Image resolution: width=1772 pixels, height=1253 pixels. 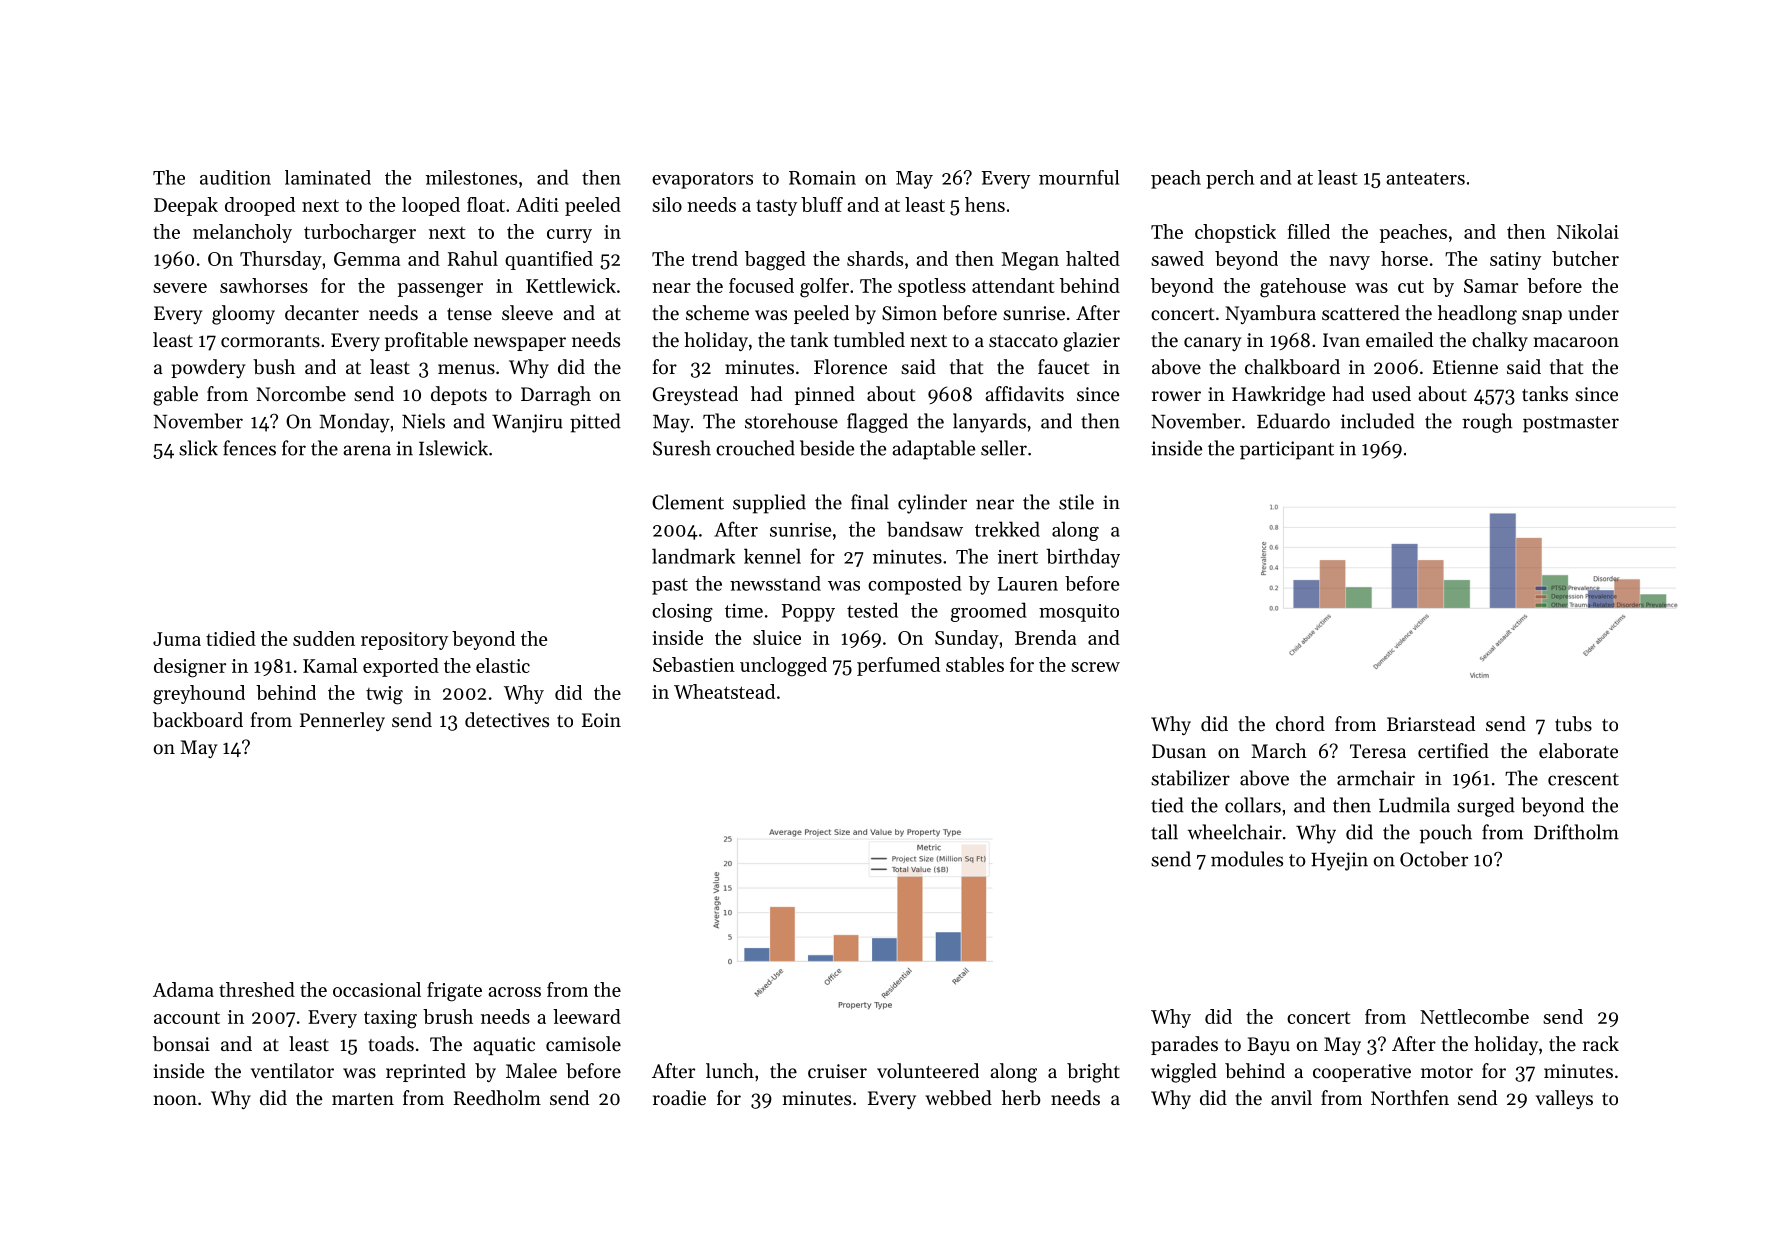 I want to click on Romain, so click(x=822, y=178).
